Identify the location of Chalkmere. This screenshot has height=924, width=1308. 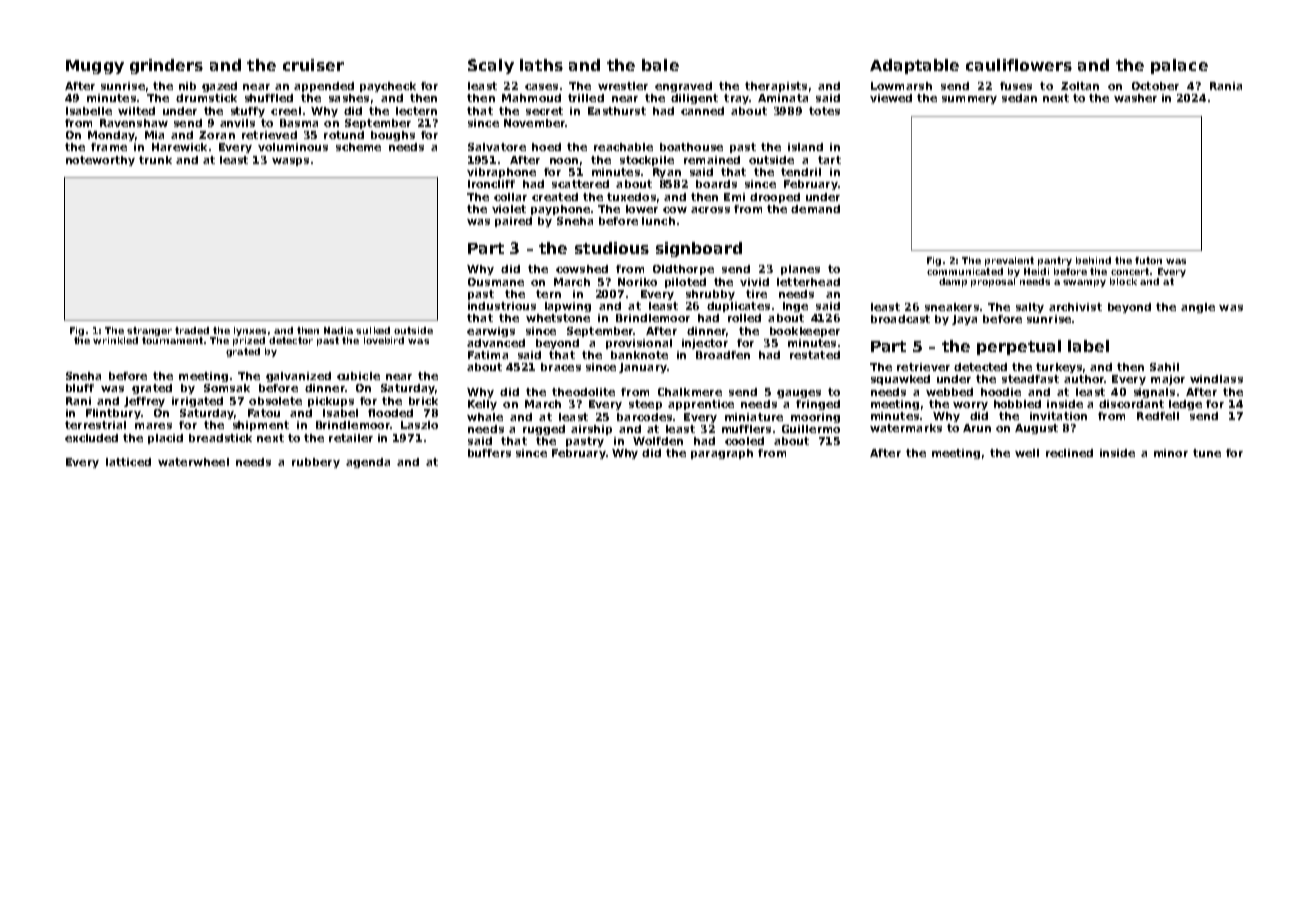
(690, 392).
